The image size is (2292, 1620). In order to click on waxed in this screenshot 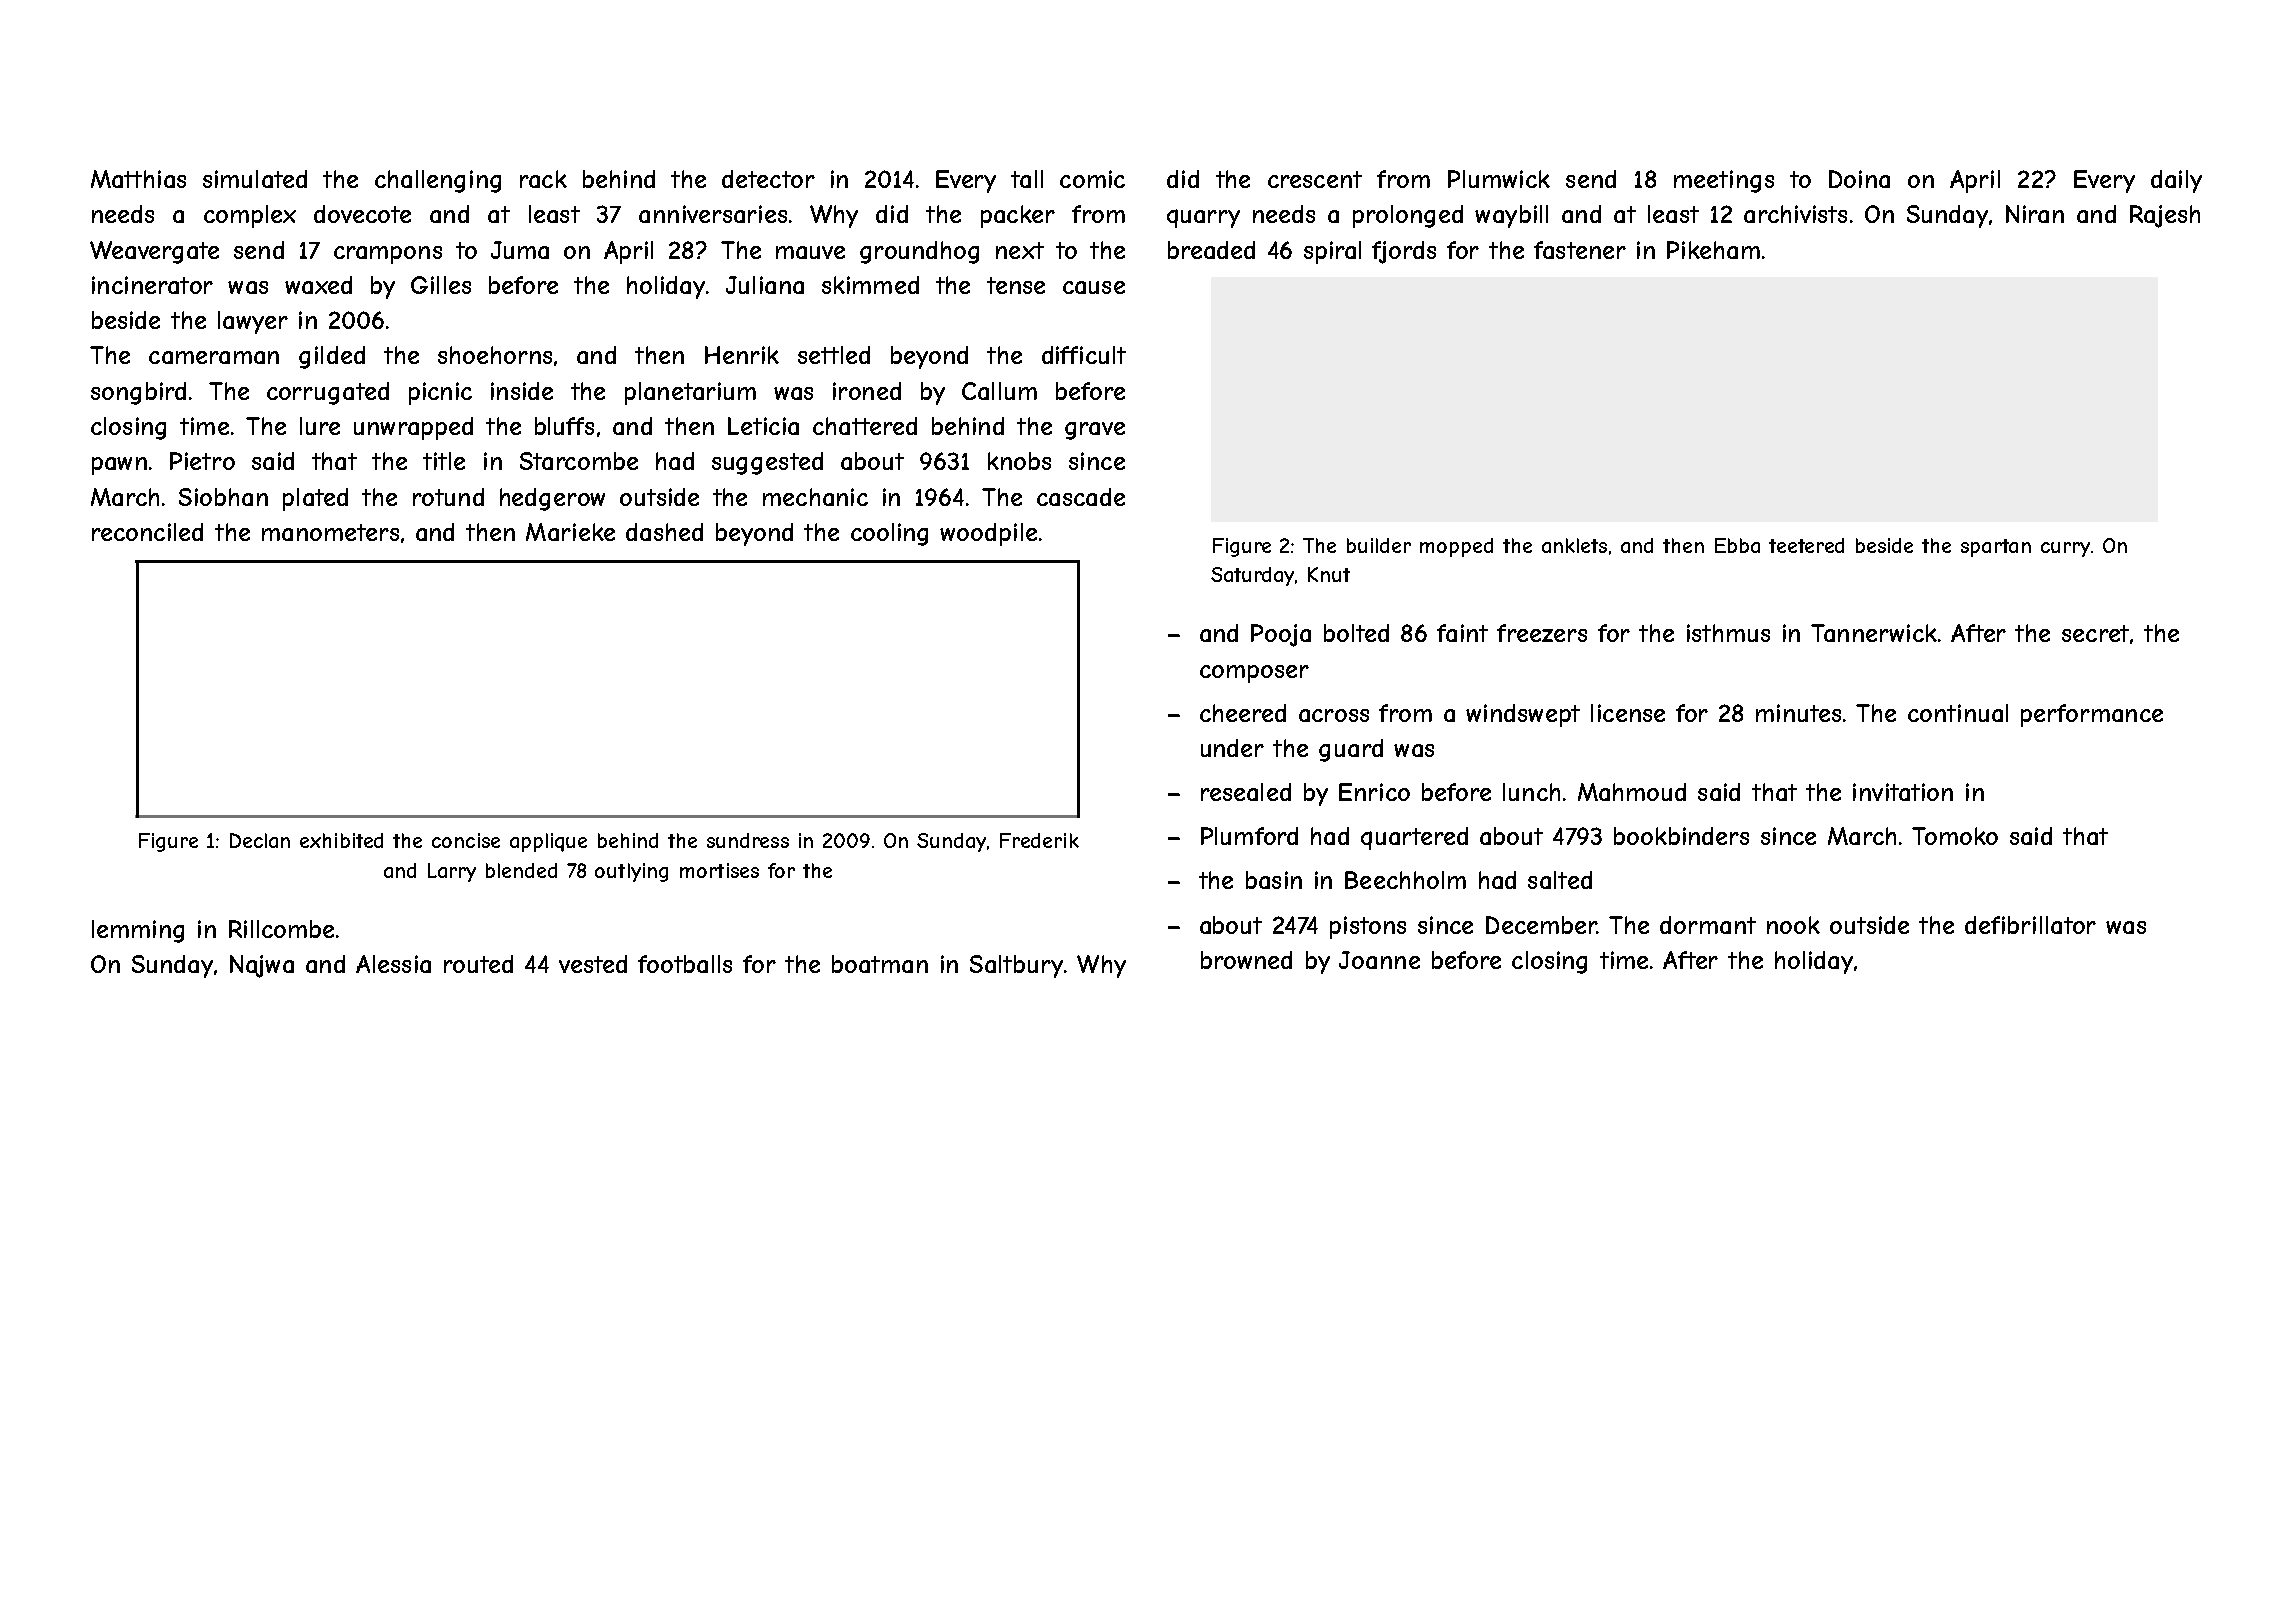, I will do `click(318, 285)`.
